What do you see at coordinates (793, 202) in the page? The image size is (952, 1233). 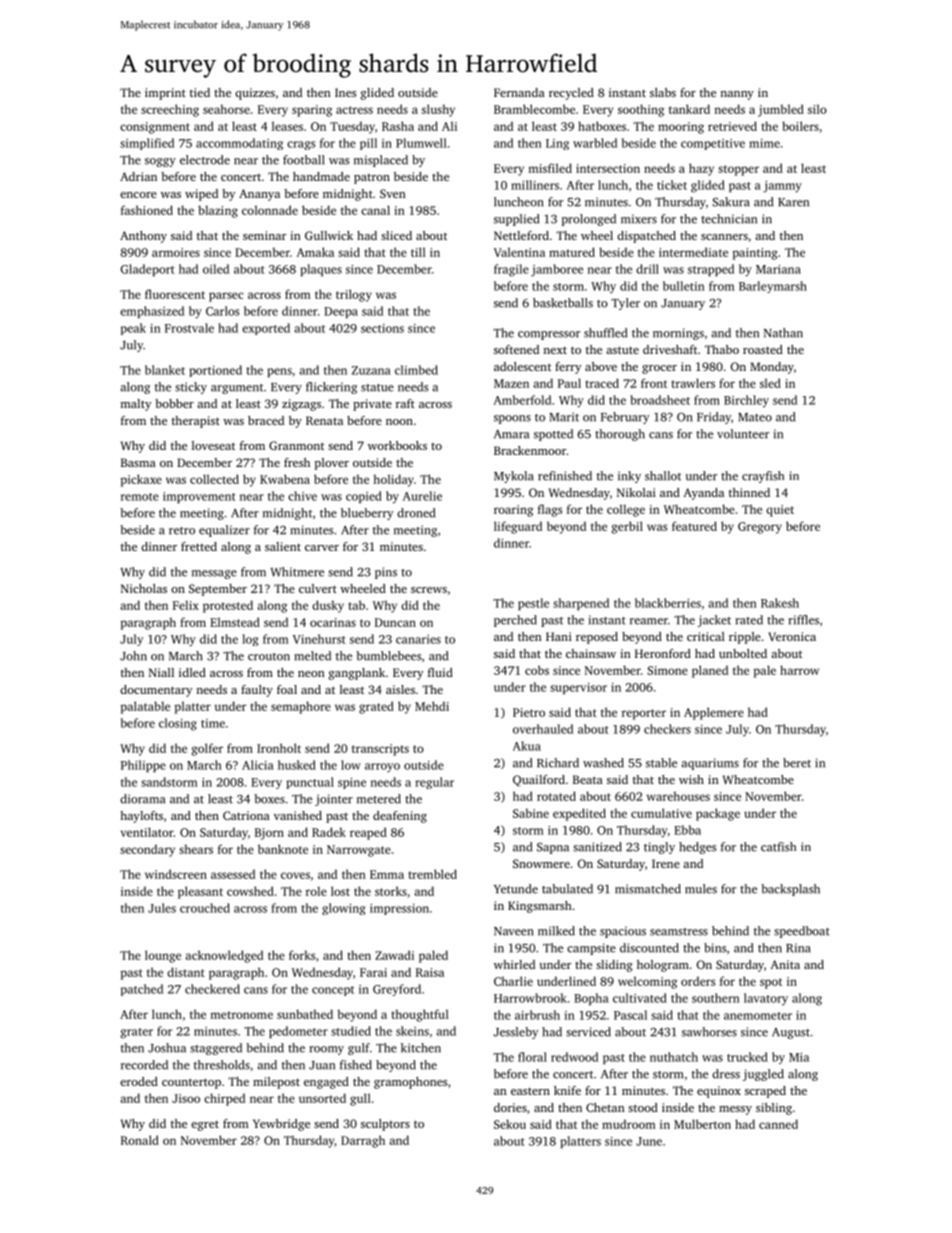 I see `Karen` at bounding box center [793, 202].
